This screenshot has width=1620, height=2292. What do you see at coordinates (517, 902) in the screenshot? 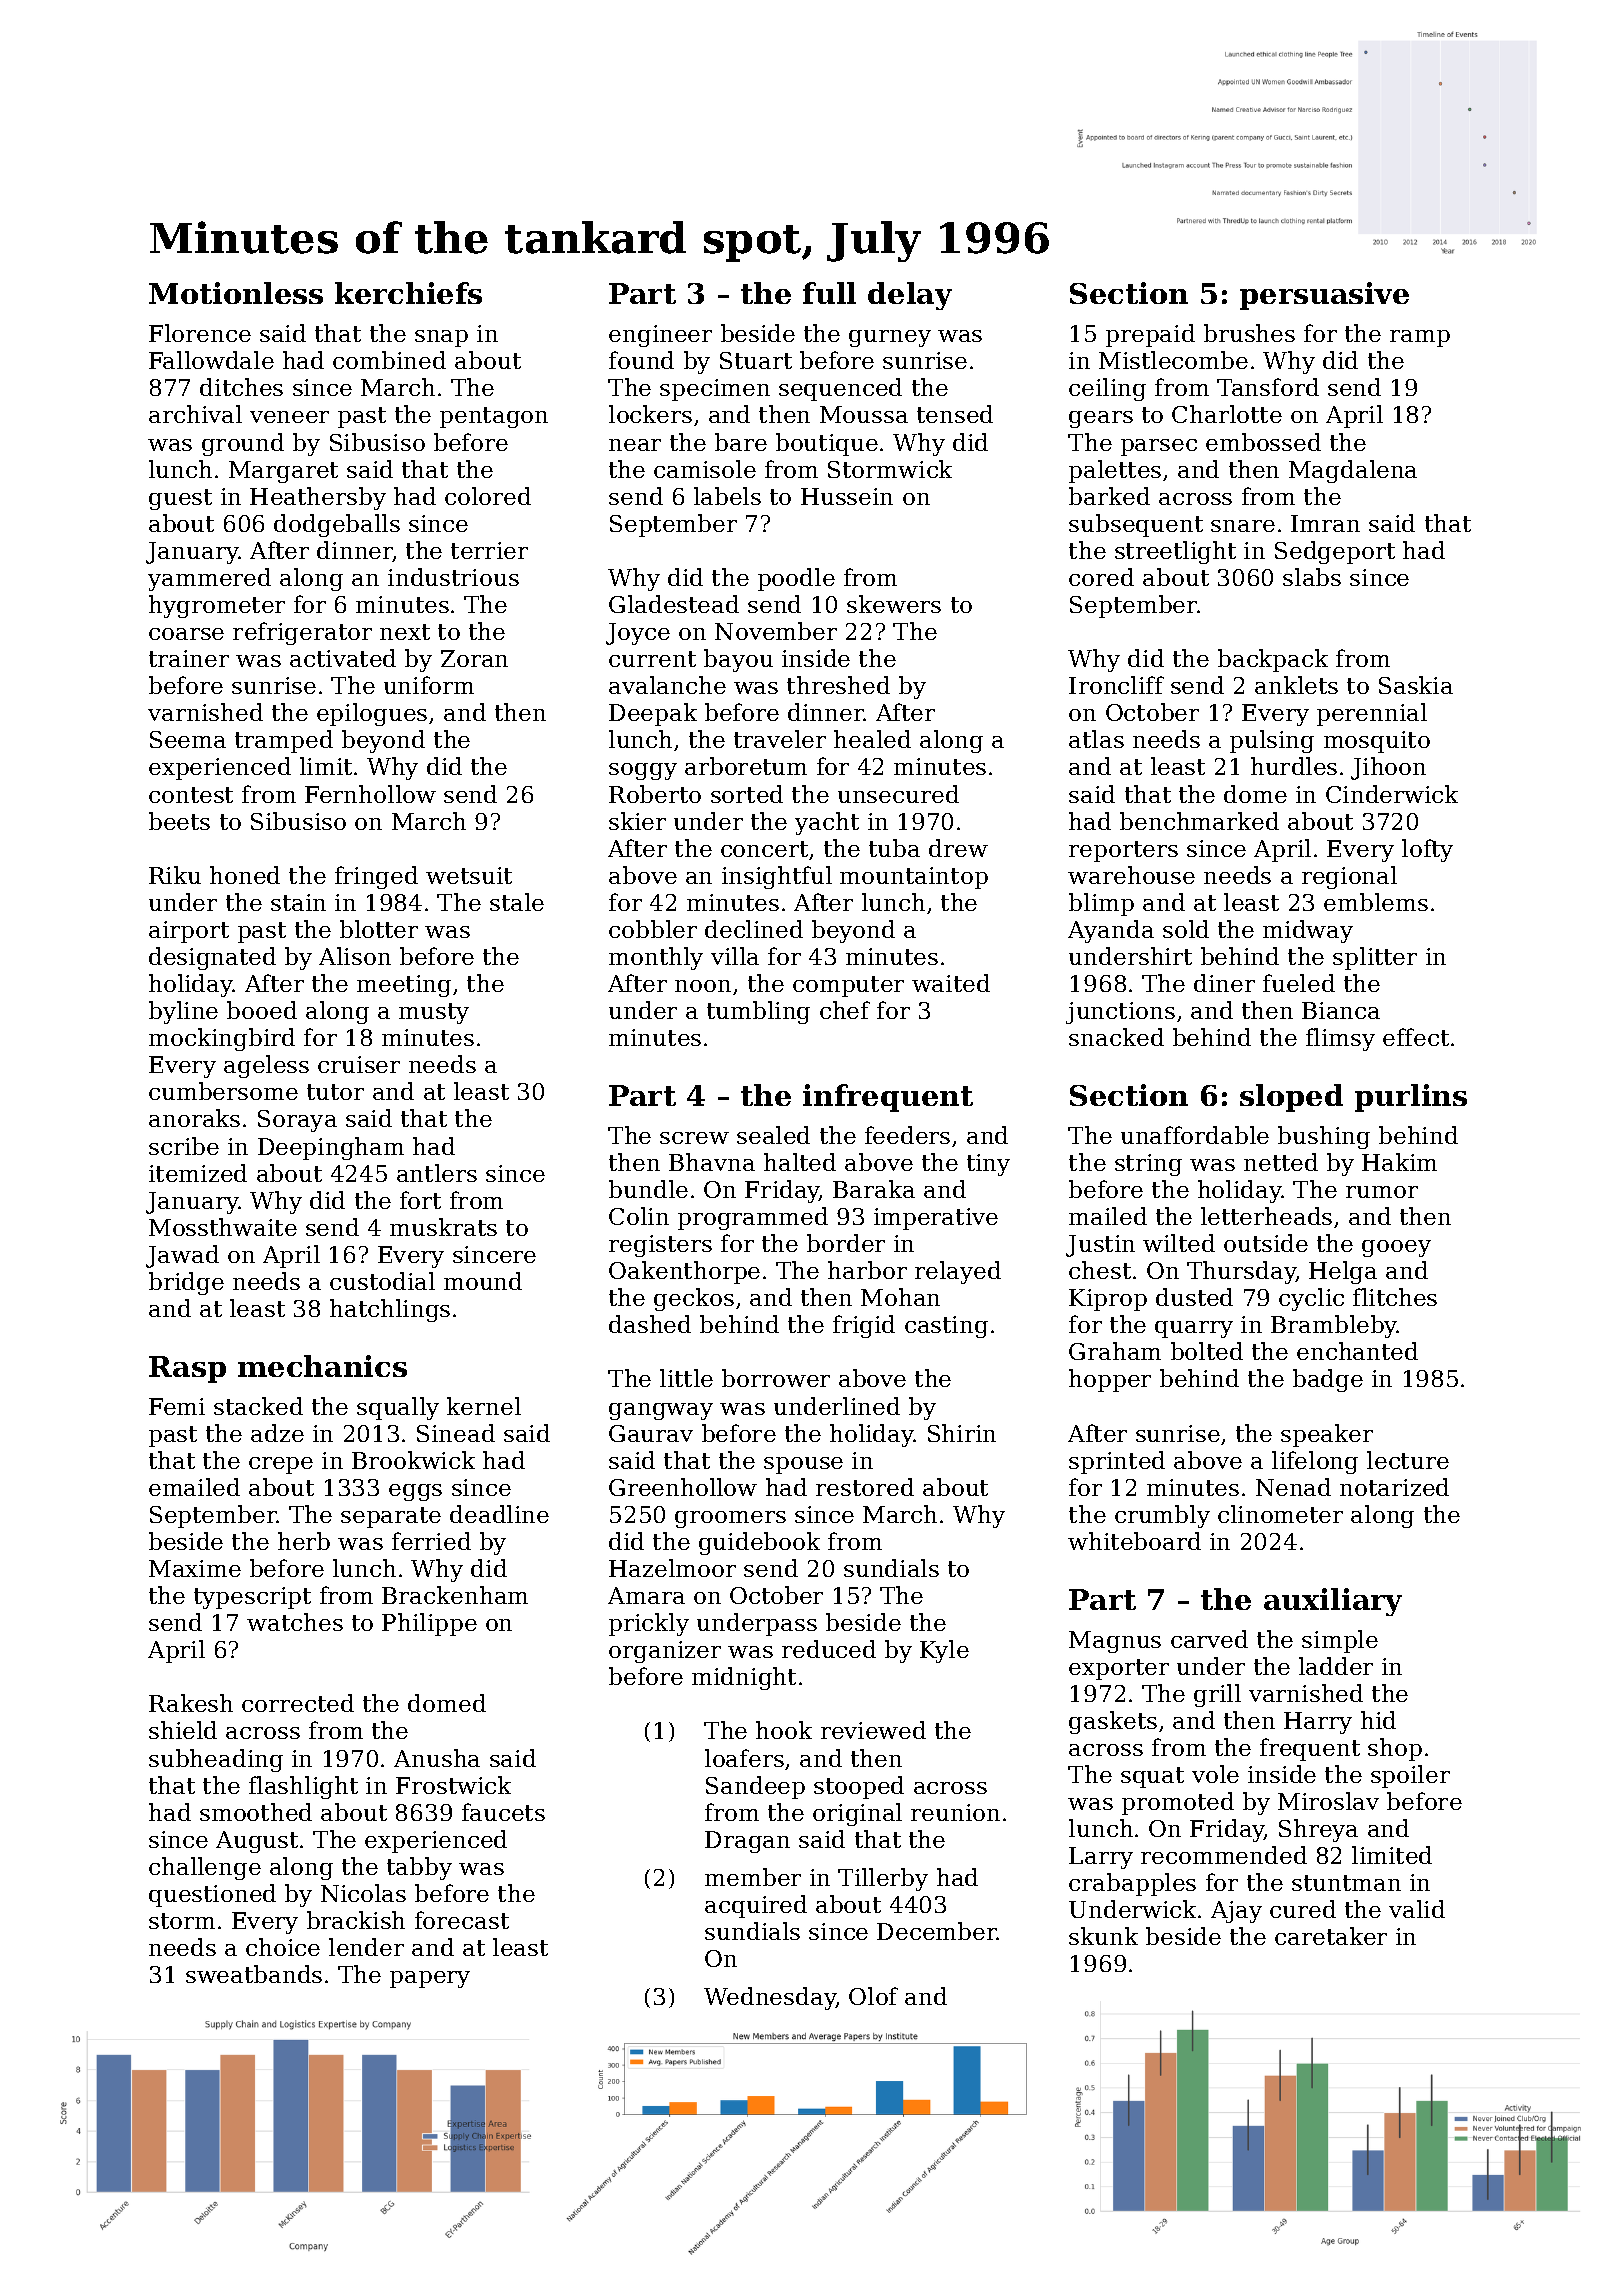
I see `stale` at bounding box center [517, 902].
